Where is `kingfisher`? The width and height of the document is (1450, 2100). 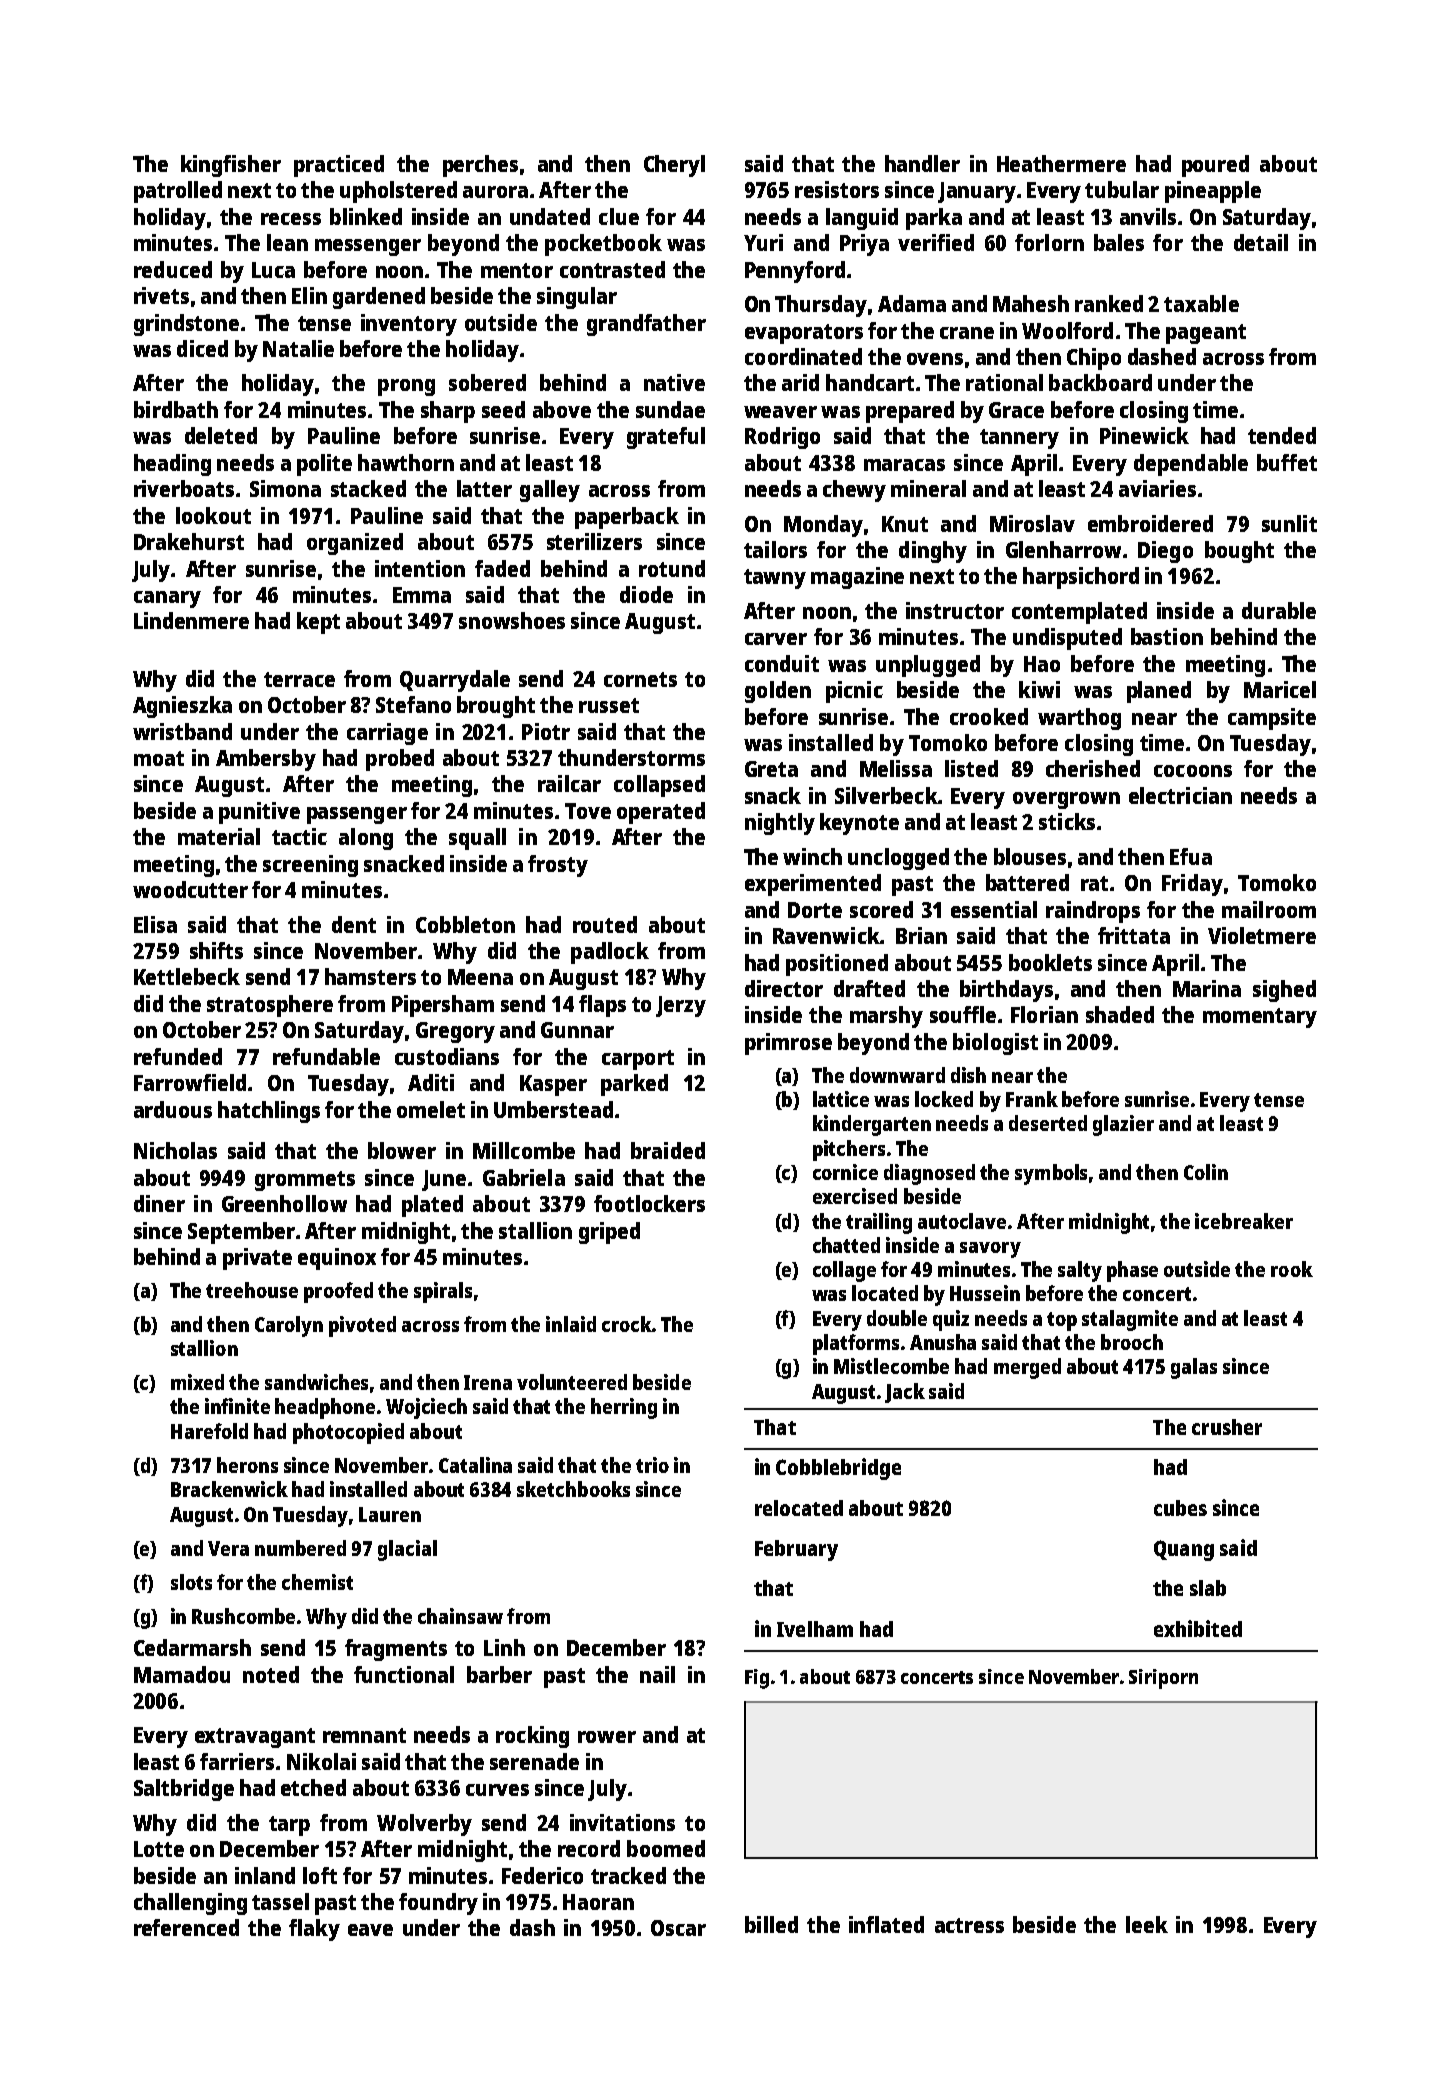
kingfisher is located at coordinates (231, 166).
